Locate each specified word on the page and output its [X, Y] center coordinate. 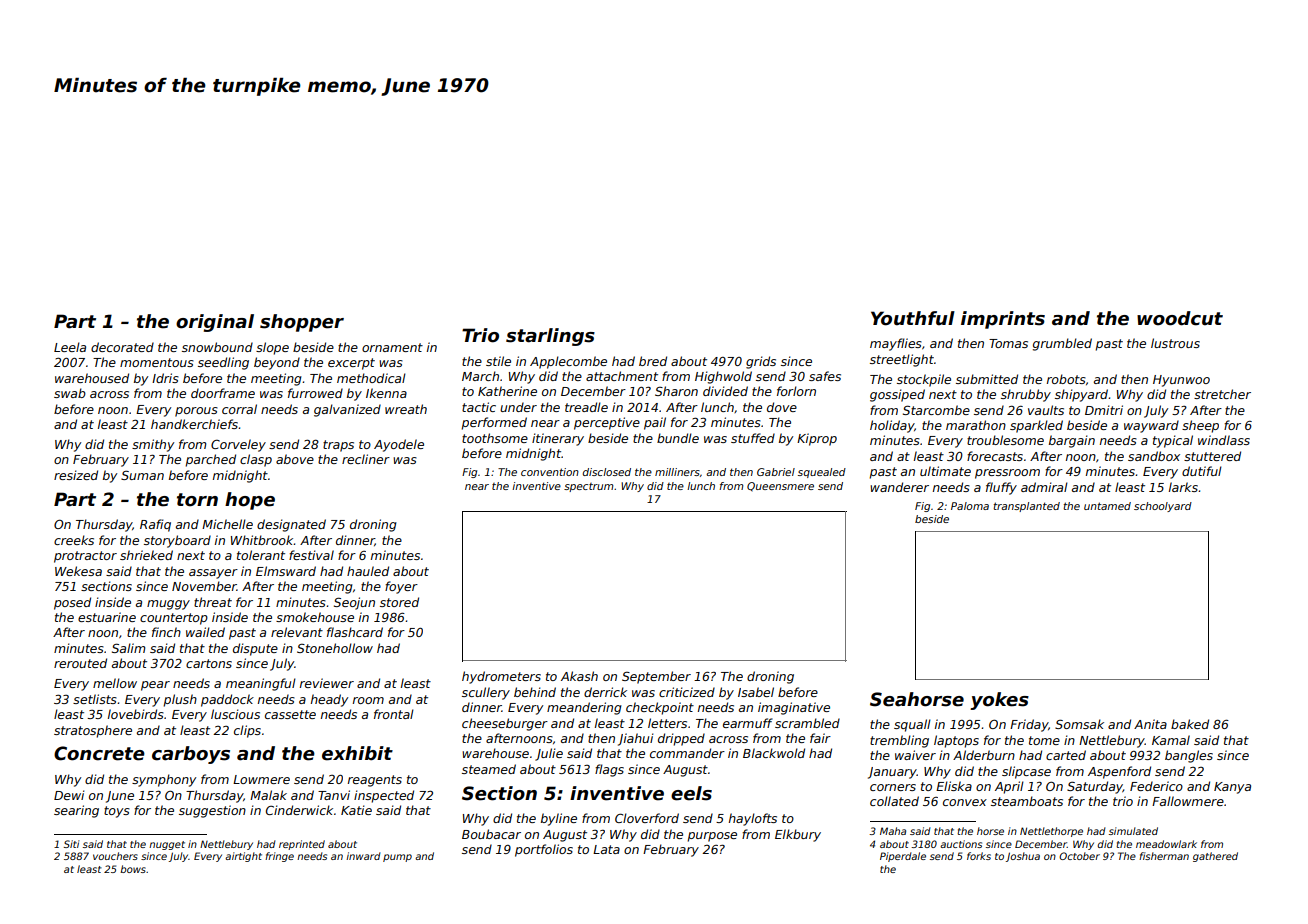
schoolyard [1163, 507]
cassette [290, 714]
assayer [213, 574]
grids [761, 362]
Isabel [756, 692]
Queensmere [780, 486]
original [215, 323]
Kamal [1171, 740]
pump [397, 858]
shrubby [1026, 395]
